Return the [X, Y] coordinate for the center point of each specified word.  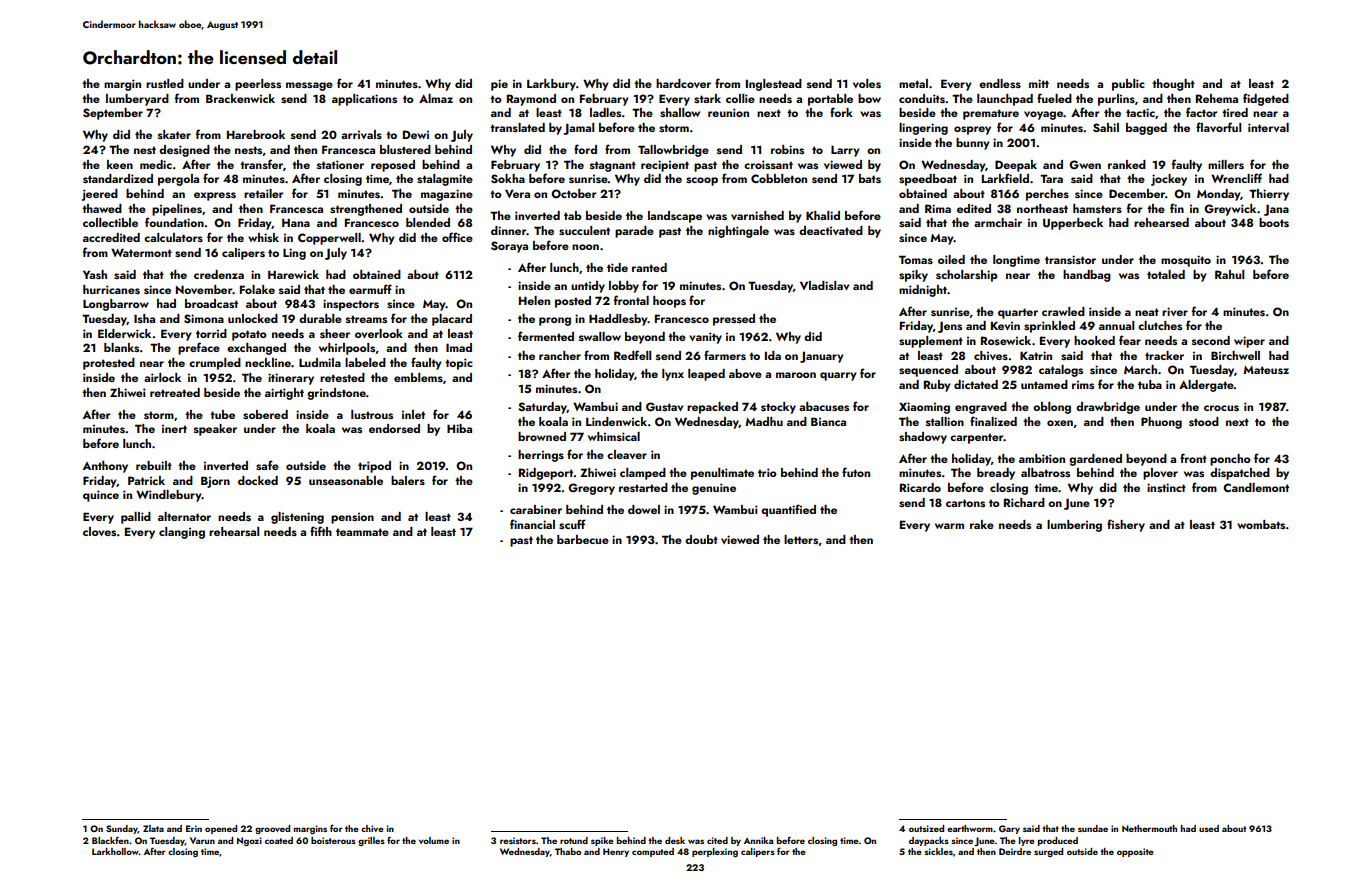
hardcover [683, 83]
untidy [588, 287]
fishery [1126, 525]
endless [1000, 83]
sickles [938, 851]
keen [120, 164]
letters [801, 539]
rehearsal [234, 531]
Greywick [1230, 210]
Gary [1009, 829]
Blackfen [110, 840]
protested [109, 364]
